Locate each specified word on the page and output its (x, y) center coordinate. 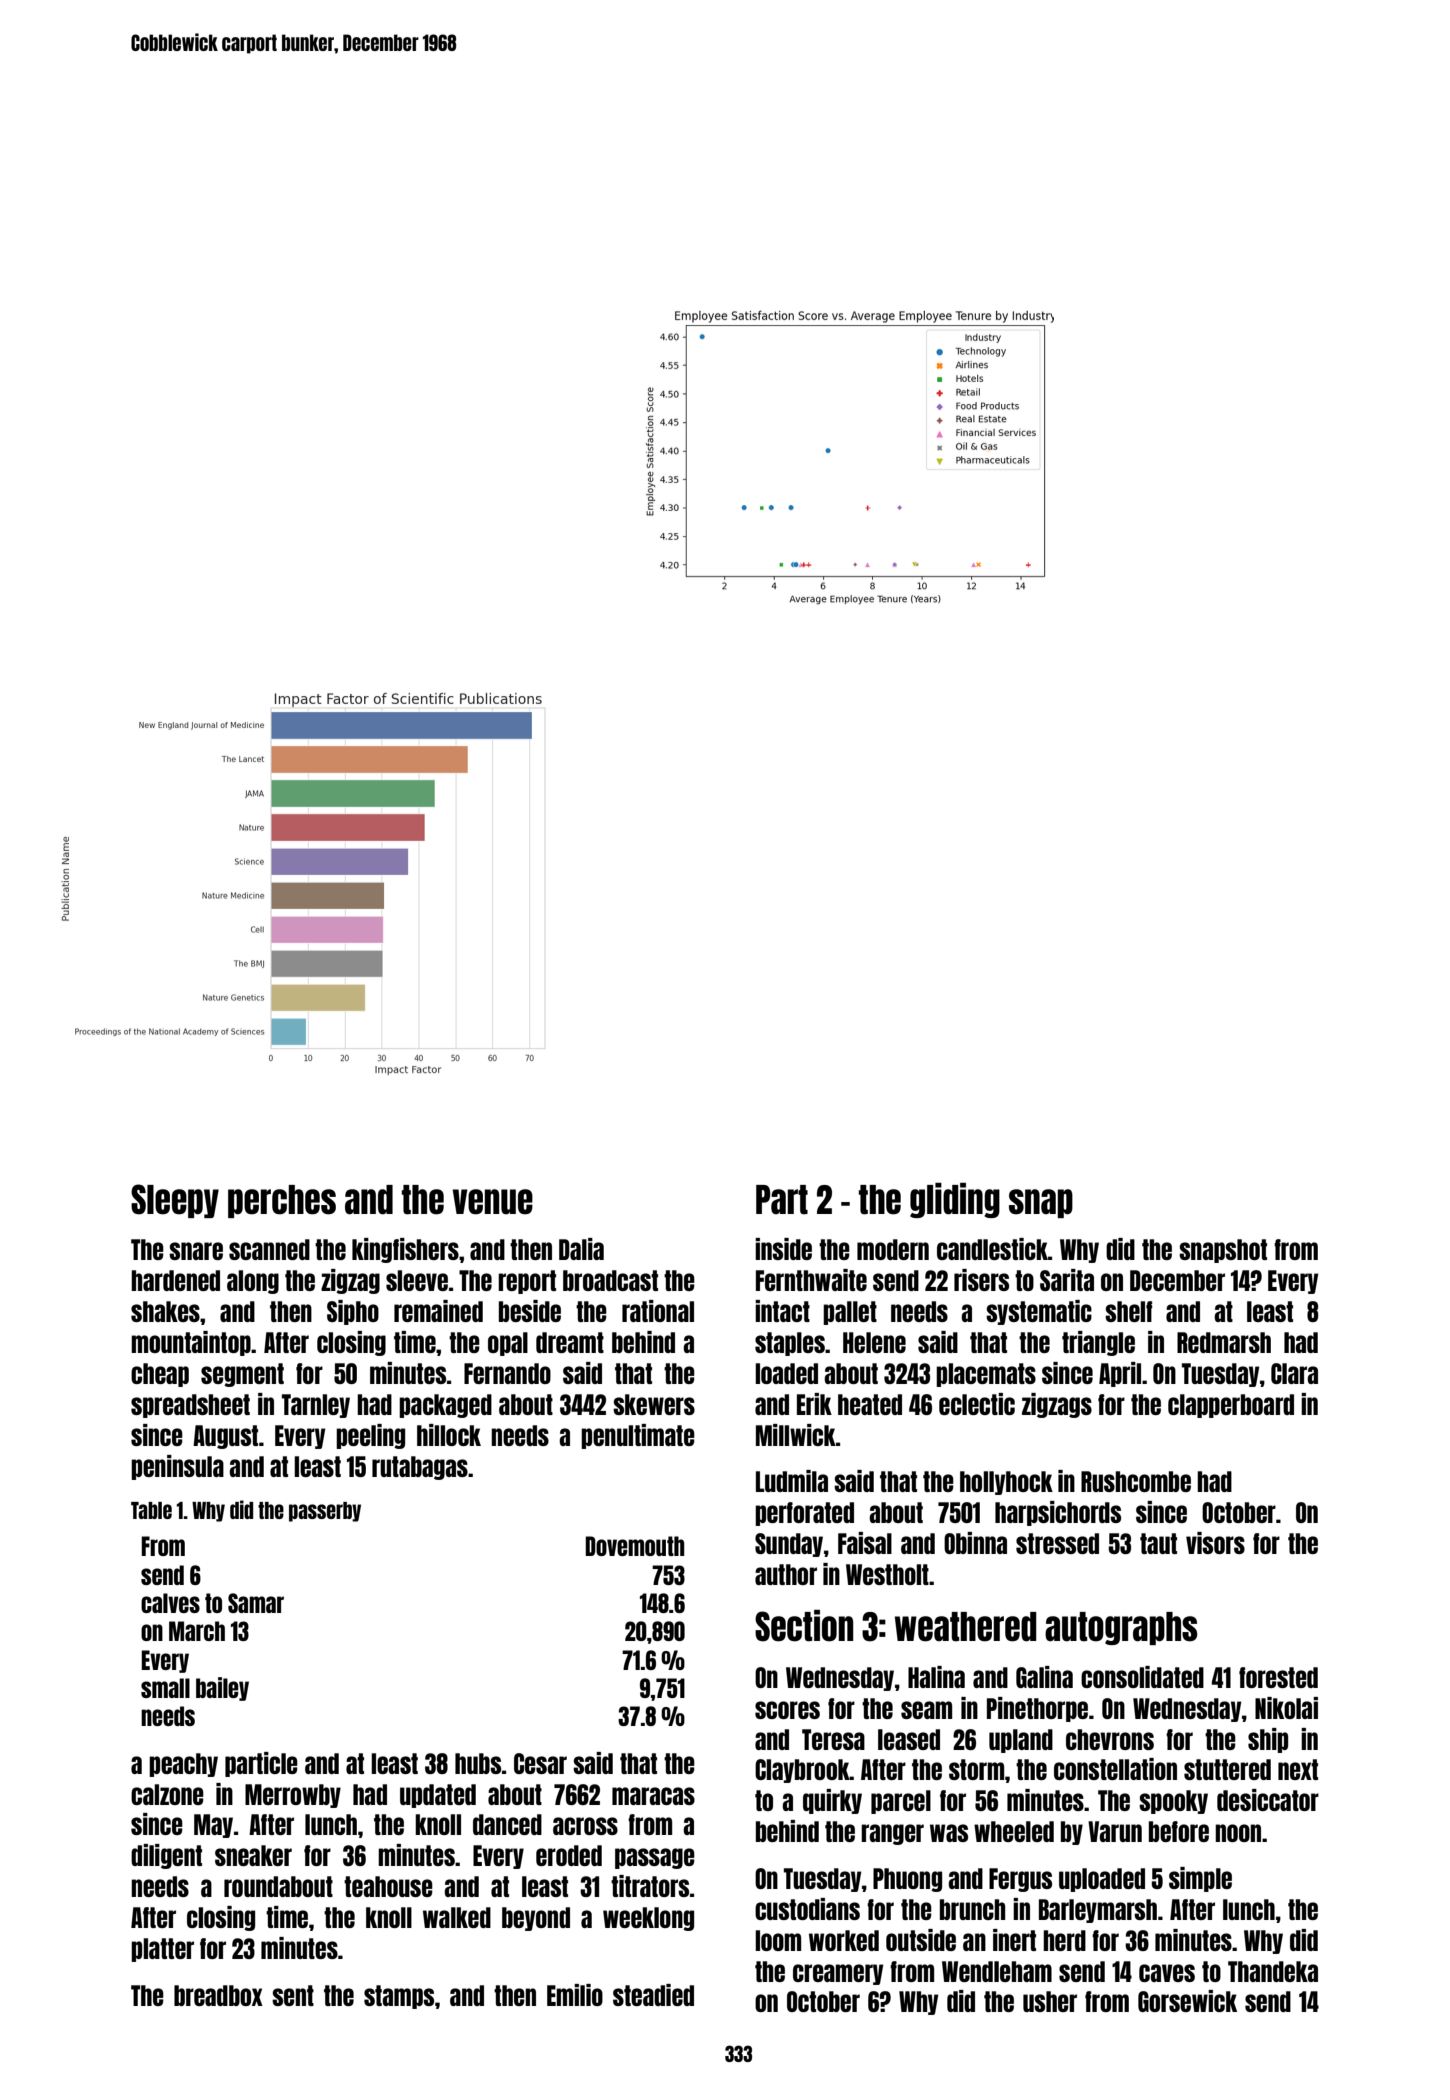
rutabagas (420, 1468)
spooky (1173, 1802)
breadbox (218, 1995)
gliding (955, 1200)
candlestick (992, 1249)
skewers (654, 1404)
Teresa (833, 1739)
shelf (1128, 1311)
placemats (986, 1375)
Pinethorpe (1037, 1709)
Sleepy (175, 1201)
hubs (478, 1763)
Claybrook (802, 1771)
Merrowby (293, 1796)
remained (438, 1311)
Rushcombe (1136, 1481)
